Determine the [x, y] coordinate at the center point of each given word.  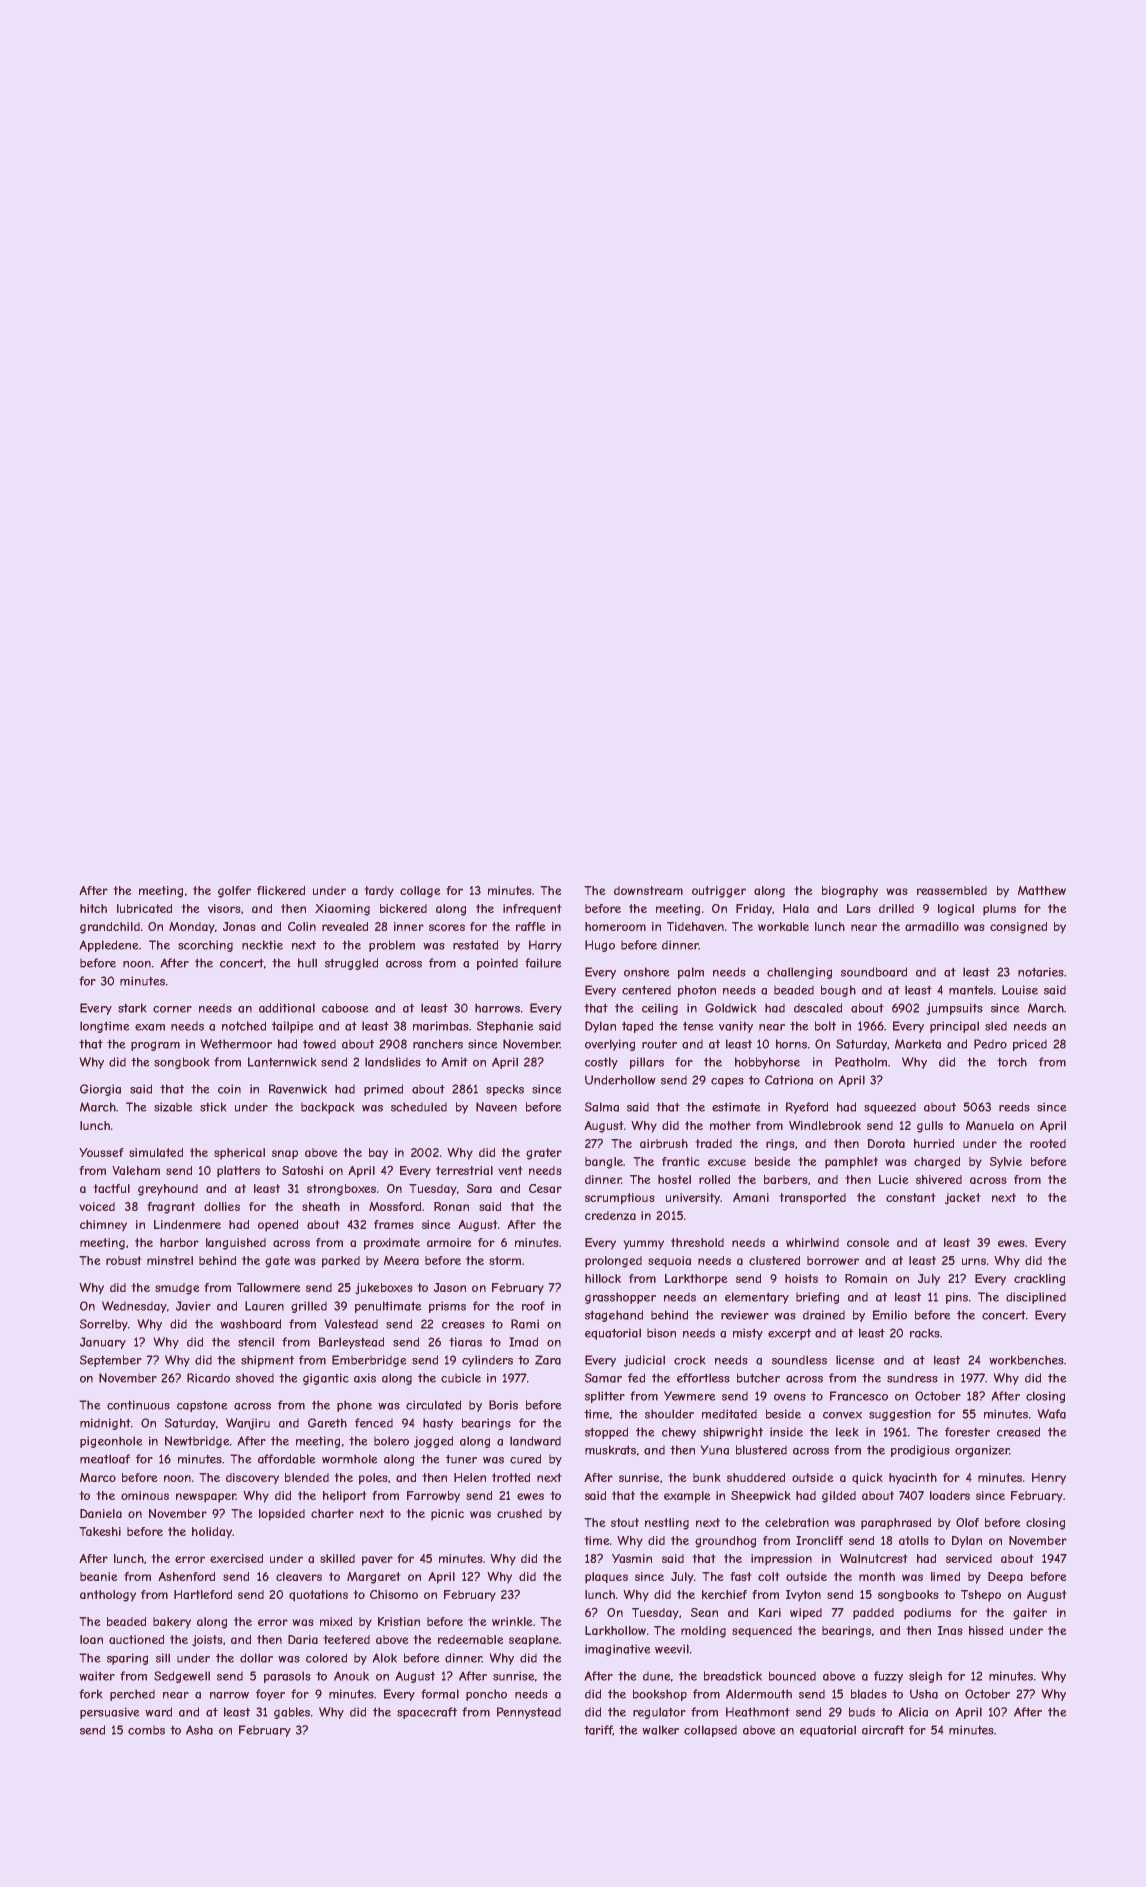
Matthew [1042, 890]
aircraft [883, 1730]
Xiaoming [342, 910]
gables [292, 1713]
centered [646, 990]
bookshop [660, 1695]
